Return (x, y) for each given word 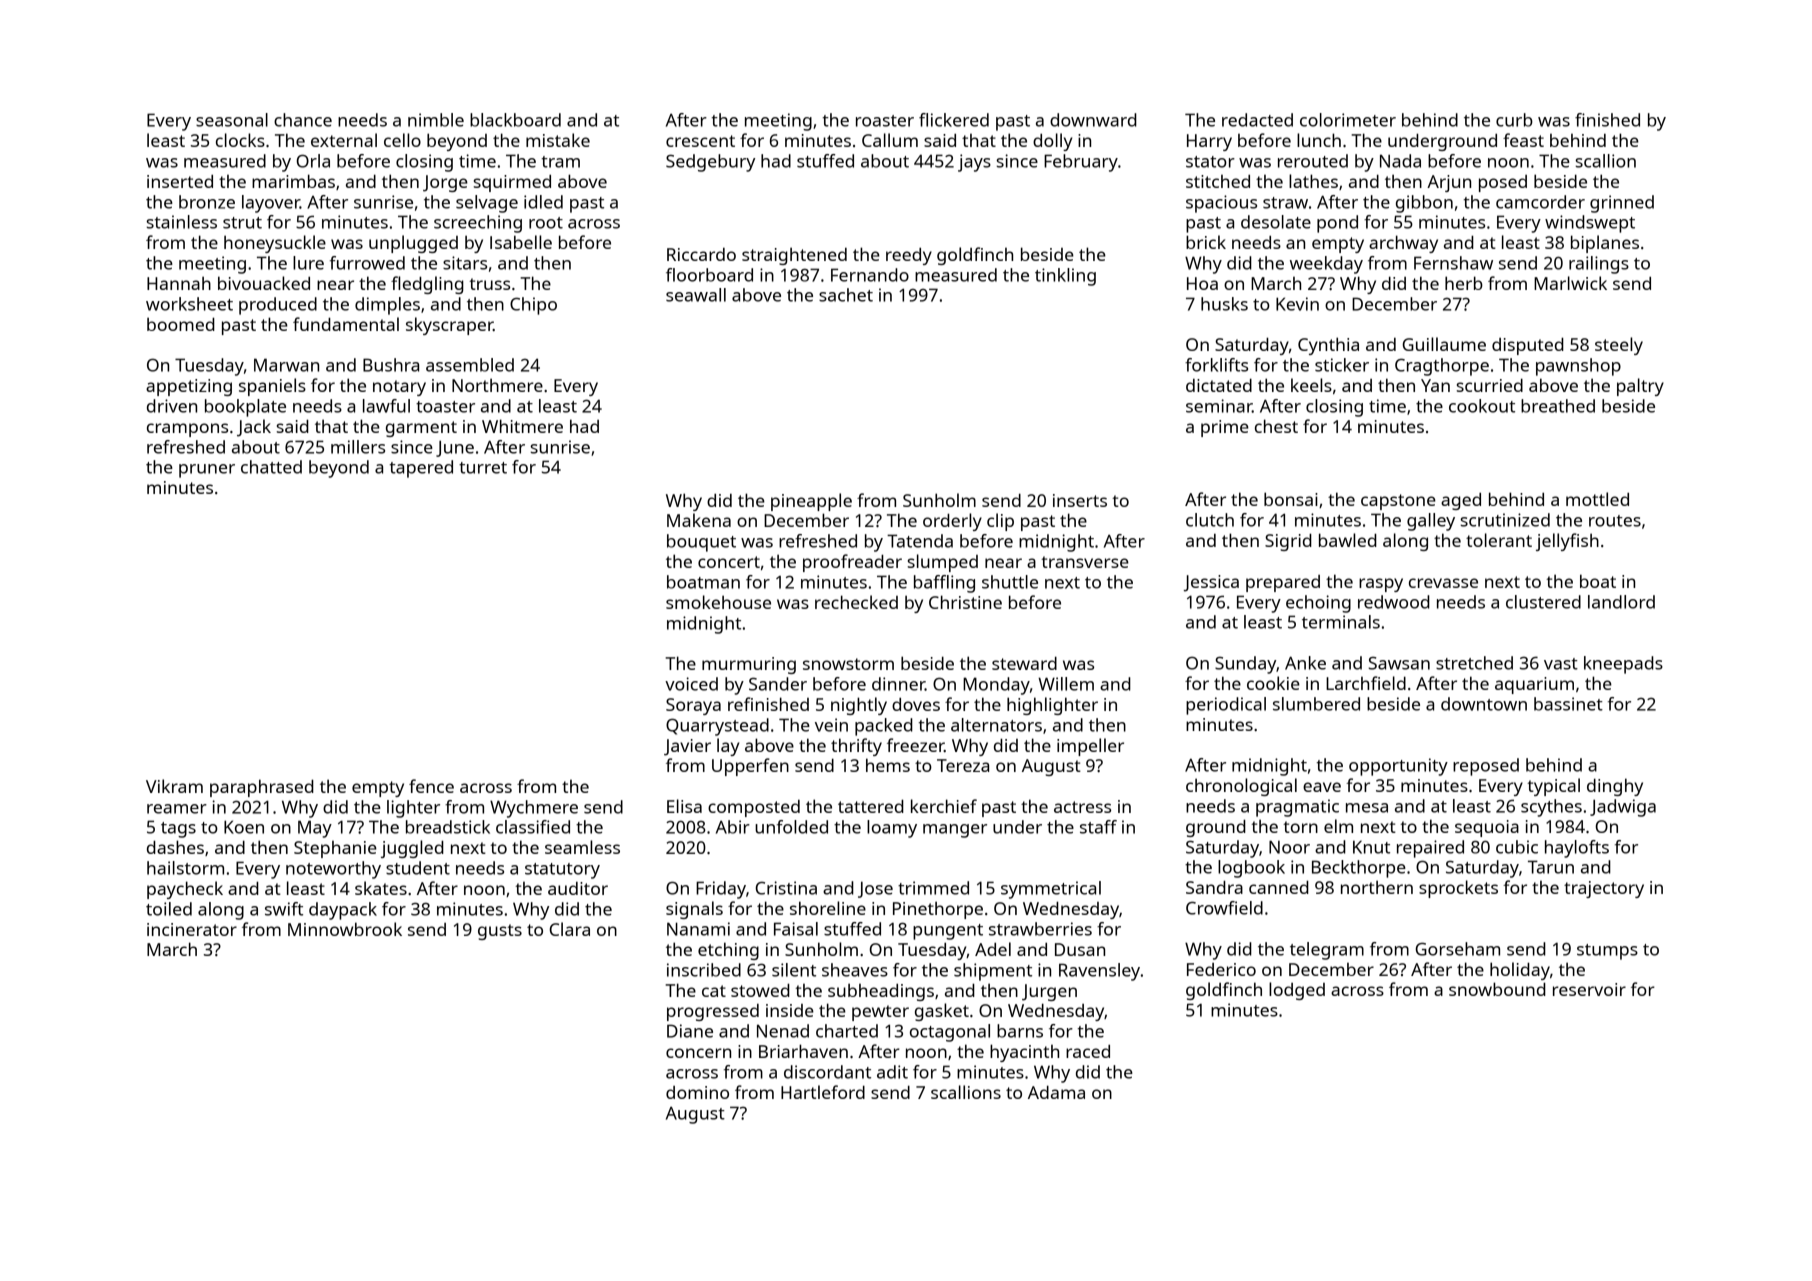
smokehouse (718, 602)
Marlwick (1570, 283)
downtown (1484, 704)
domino (697, 1092)
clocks (240, 140)
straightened (794, 256)
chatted (271, 467)
